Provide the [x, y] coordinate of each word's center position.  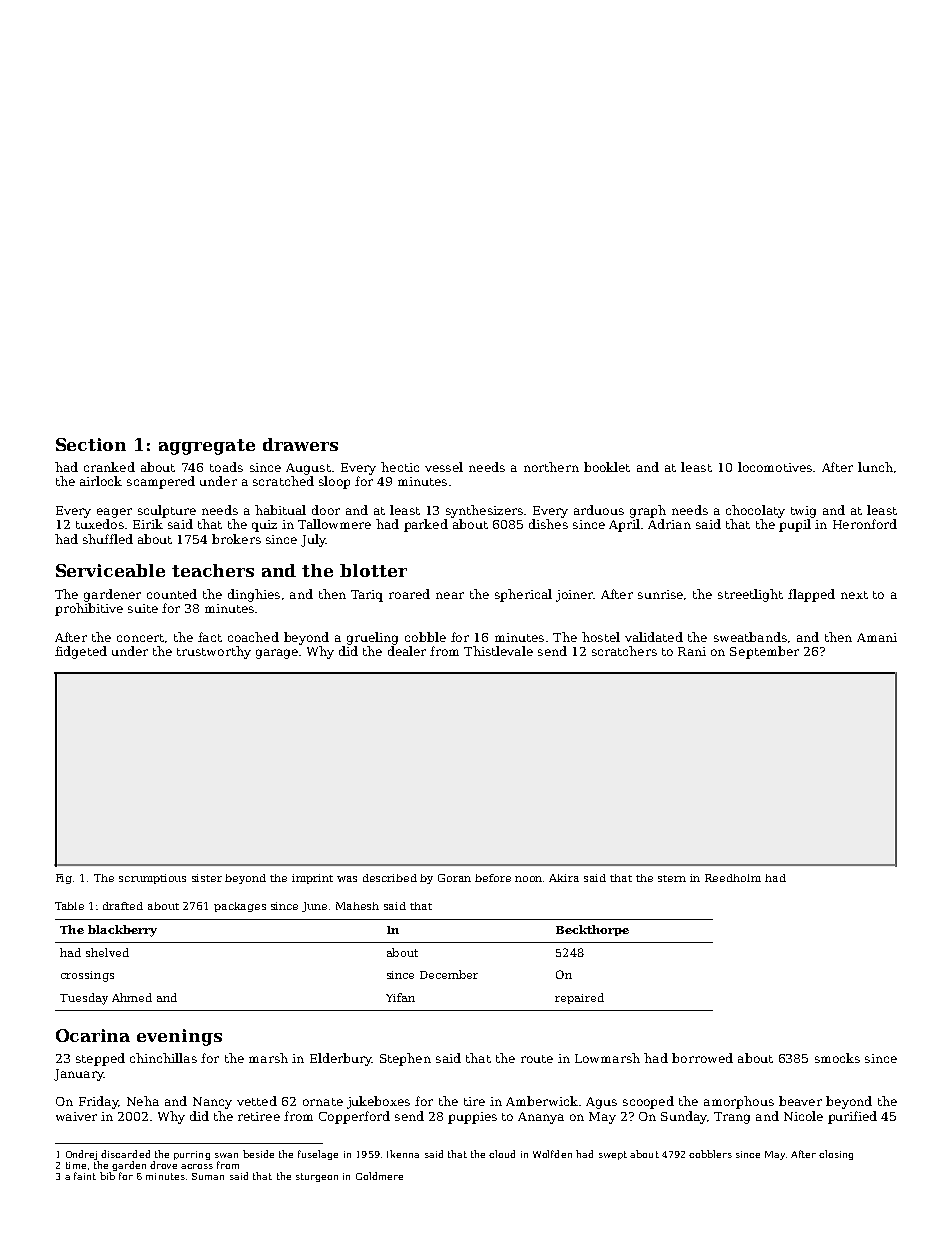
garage [277, 654]
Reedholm [733, 878]
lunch [875, 467]
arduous [599, 510]
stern [672, 878]
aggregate [207, 447]
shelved [107, 952]
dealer [407, 651]
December [449, 974]
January [78, 1075]
